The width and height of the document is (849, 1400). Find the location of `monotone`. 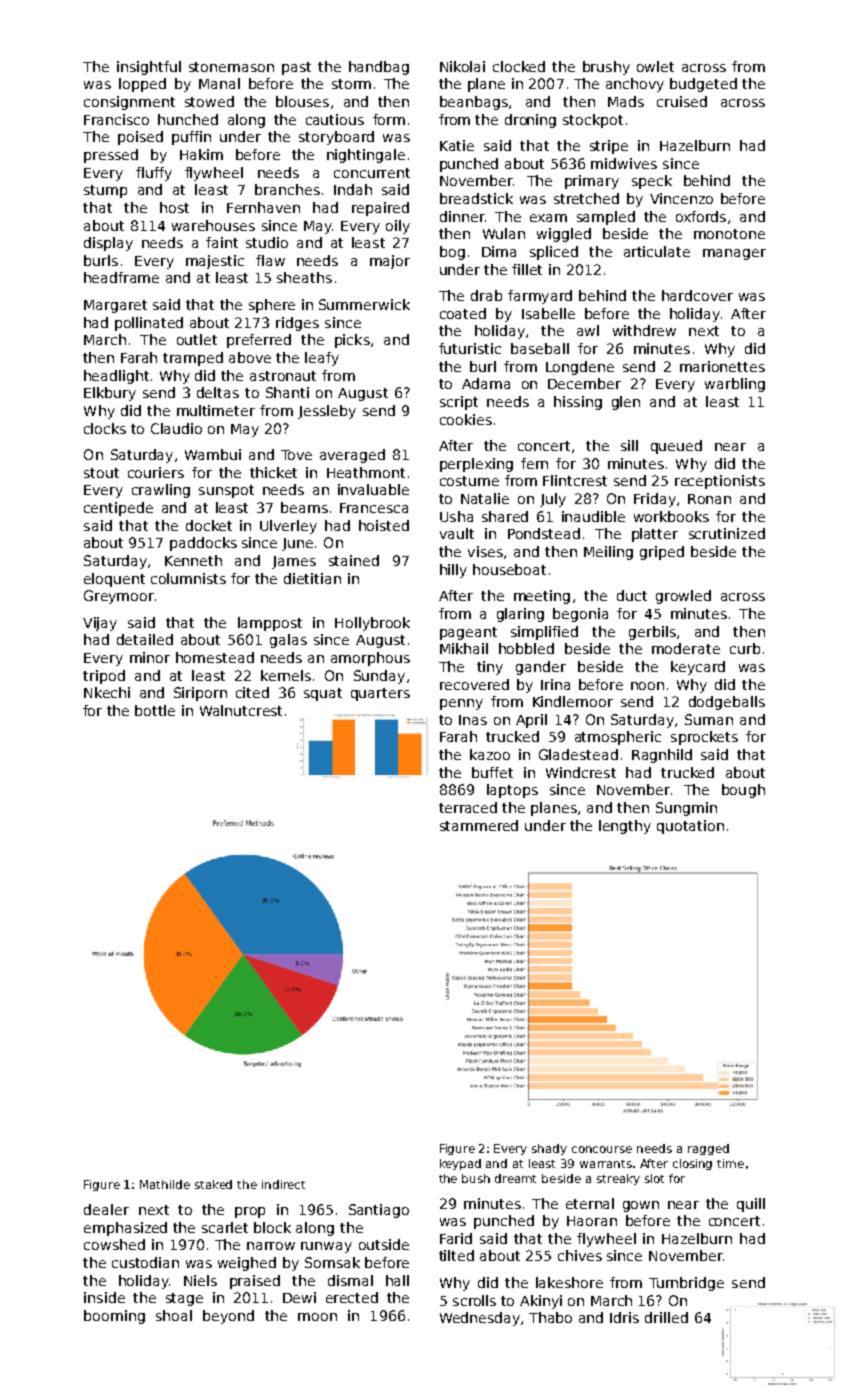

monotone is located at coordinates (729, 234).
